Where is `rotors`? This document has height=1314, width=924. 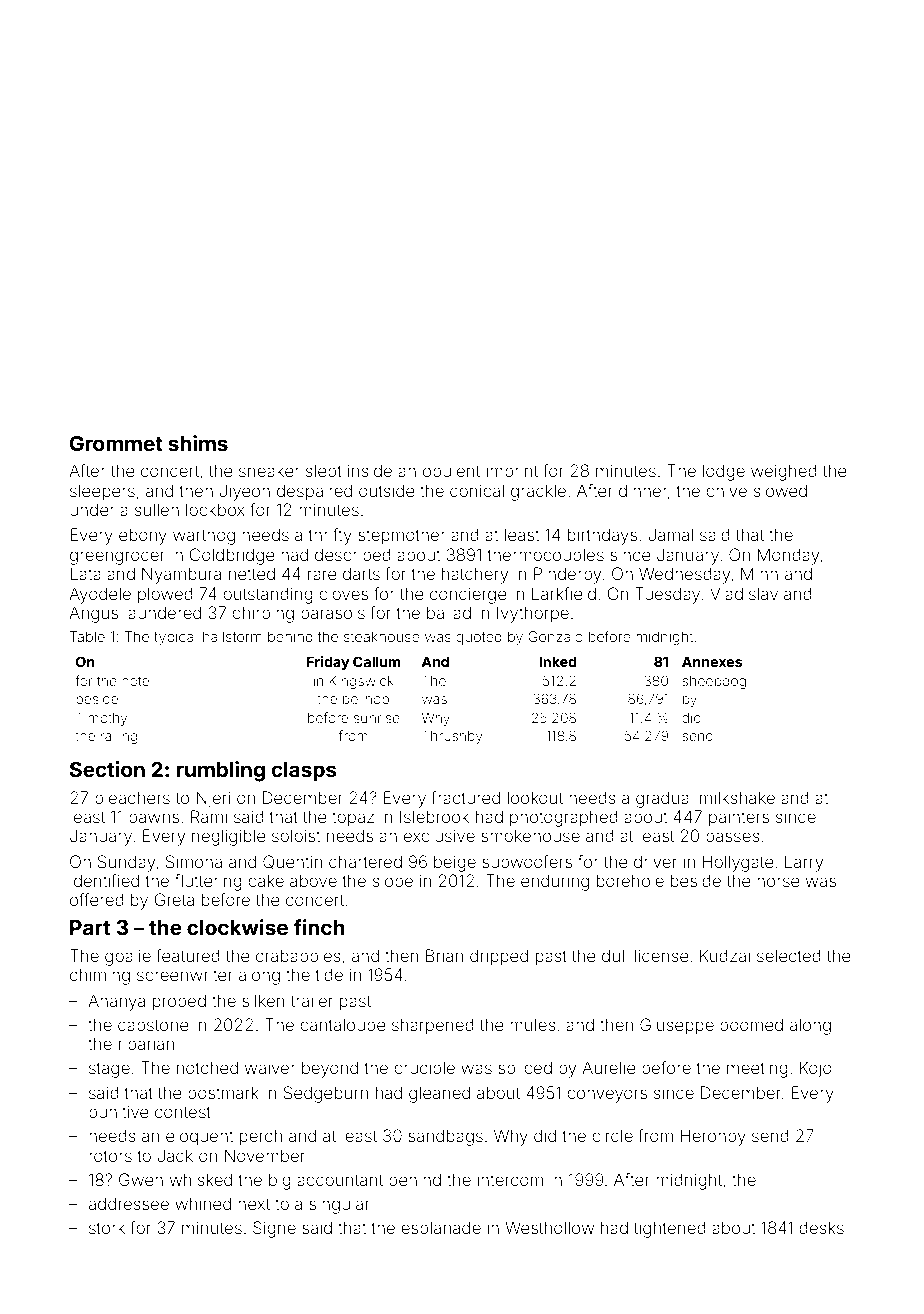
rotors is located at coordinates (110, 1156).
